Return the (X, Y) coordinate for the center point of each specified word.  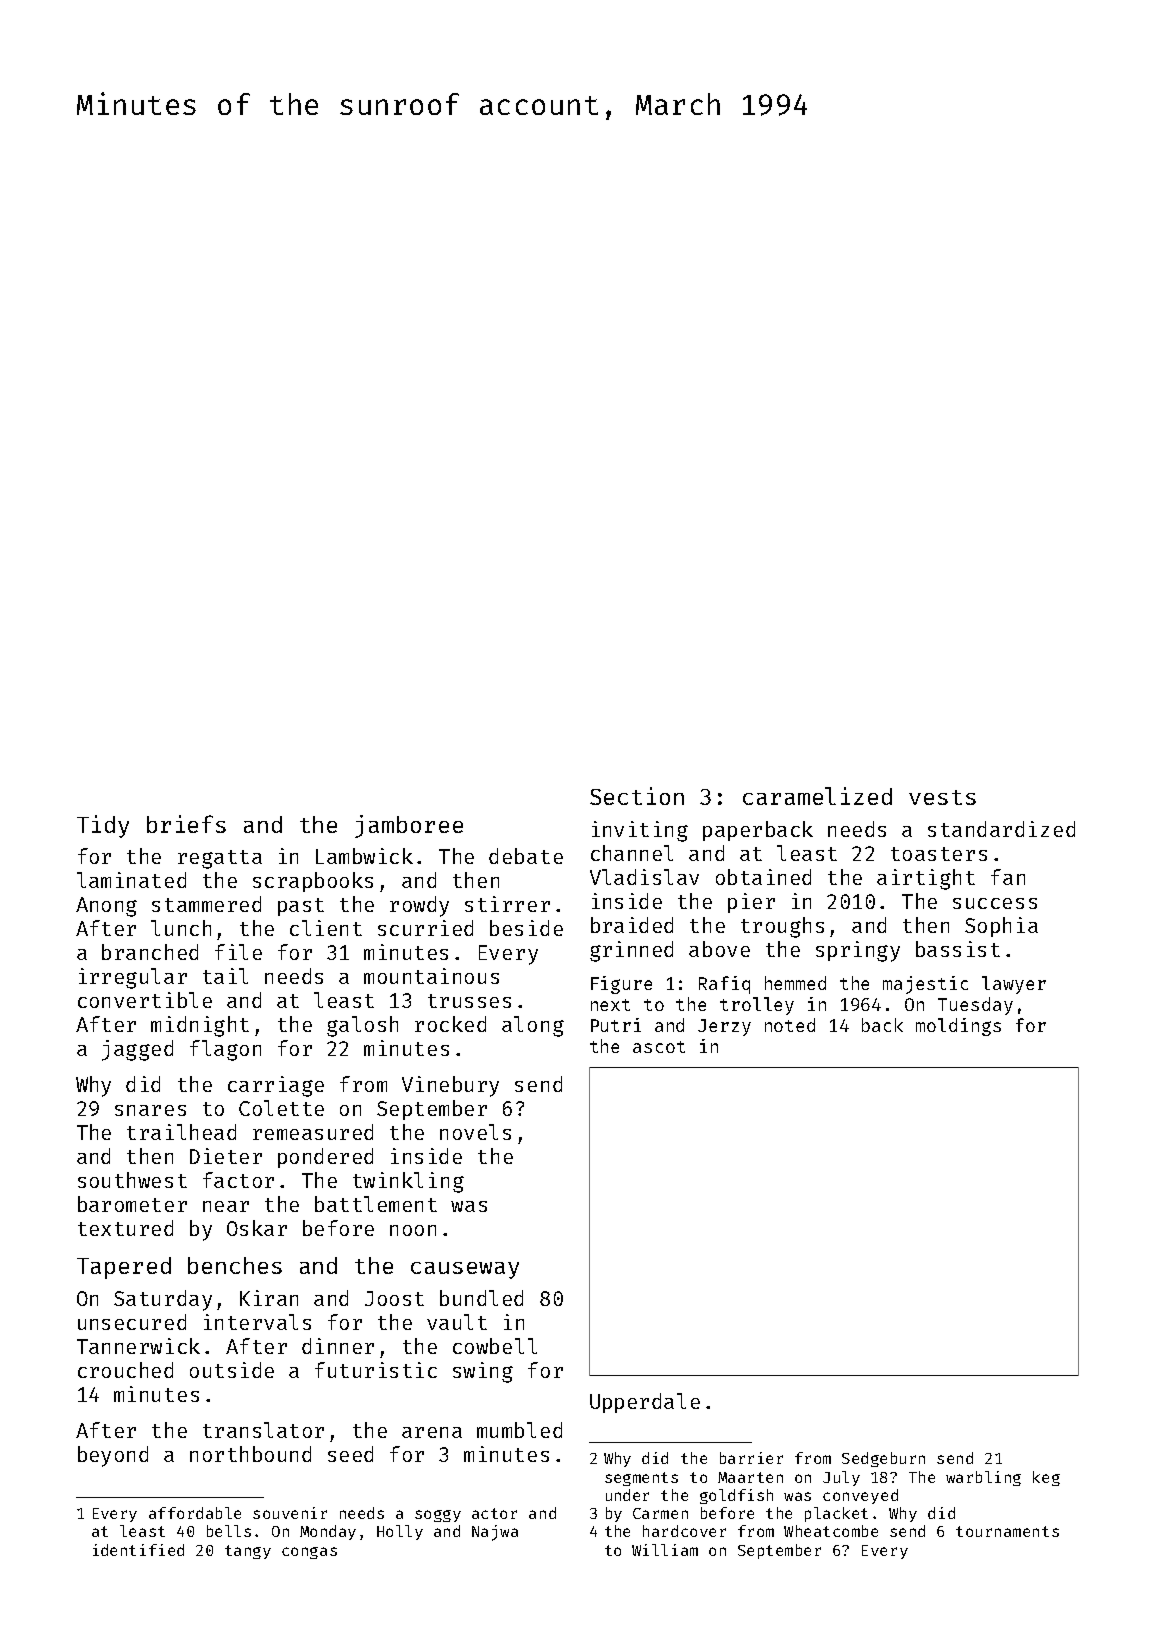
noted (790, 1025)
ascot (659, 1047)
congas (309, 1553)
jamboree (409, 826)
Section (637, 796)
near (226, 1206)
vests (942, 797)
